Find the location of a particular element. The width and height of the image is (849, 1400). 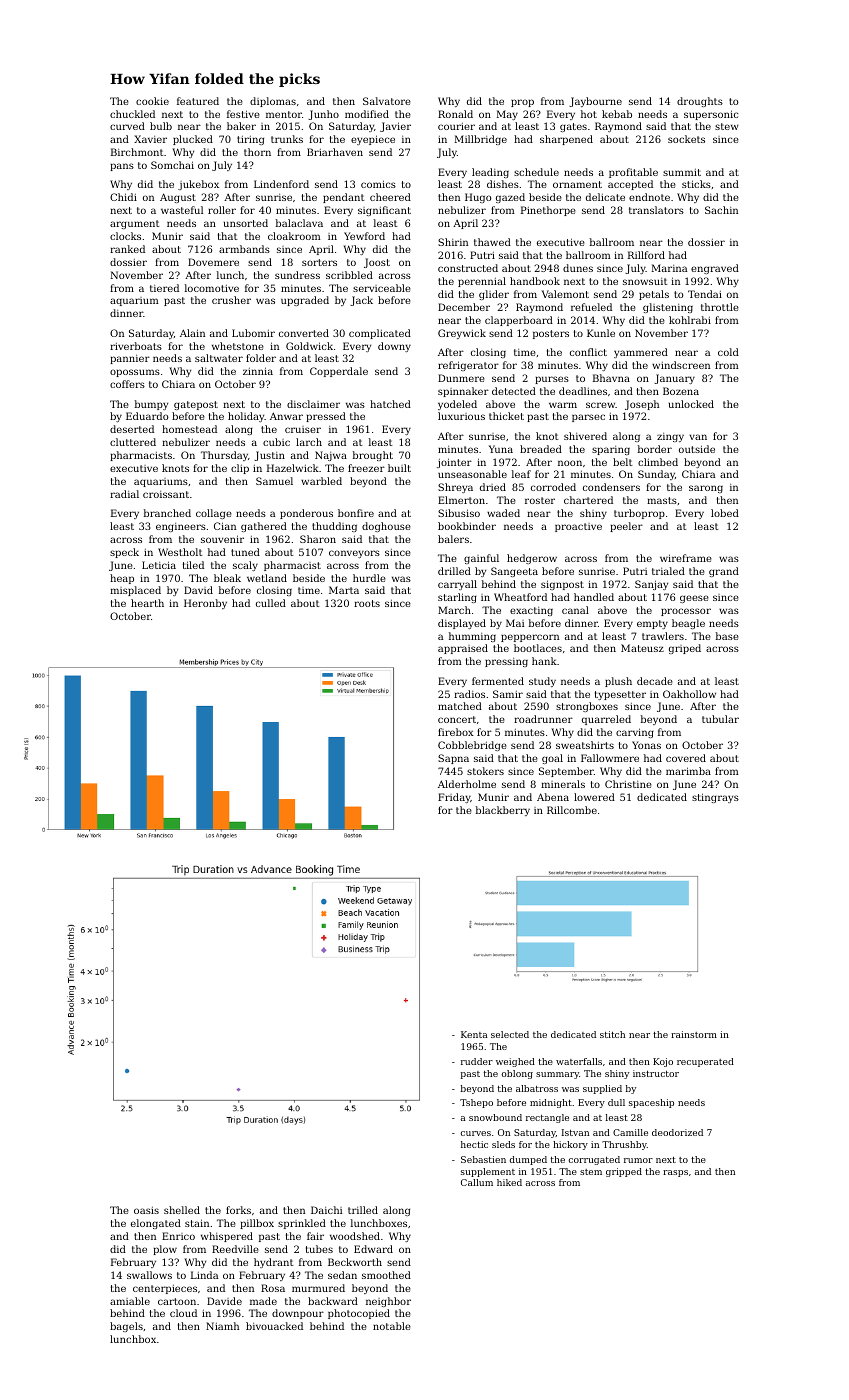

Kenta is located at coordinates (474, 1034).
